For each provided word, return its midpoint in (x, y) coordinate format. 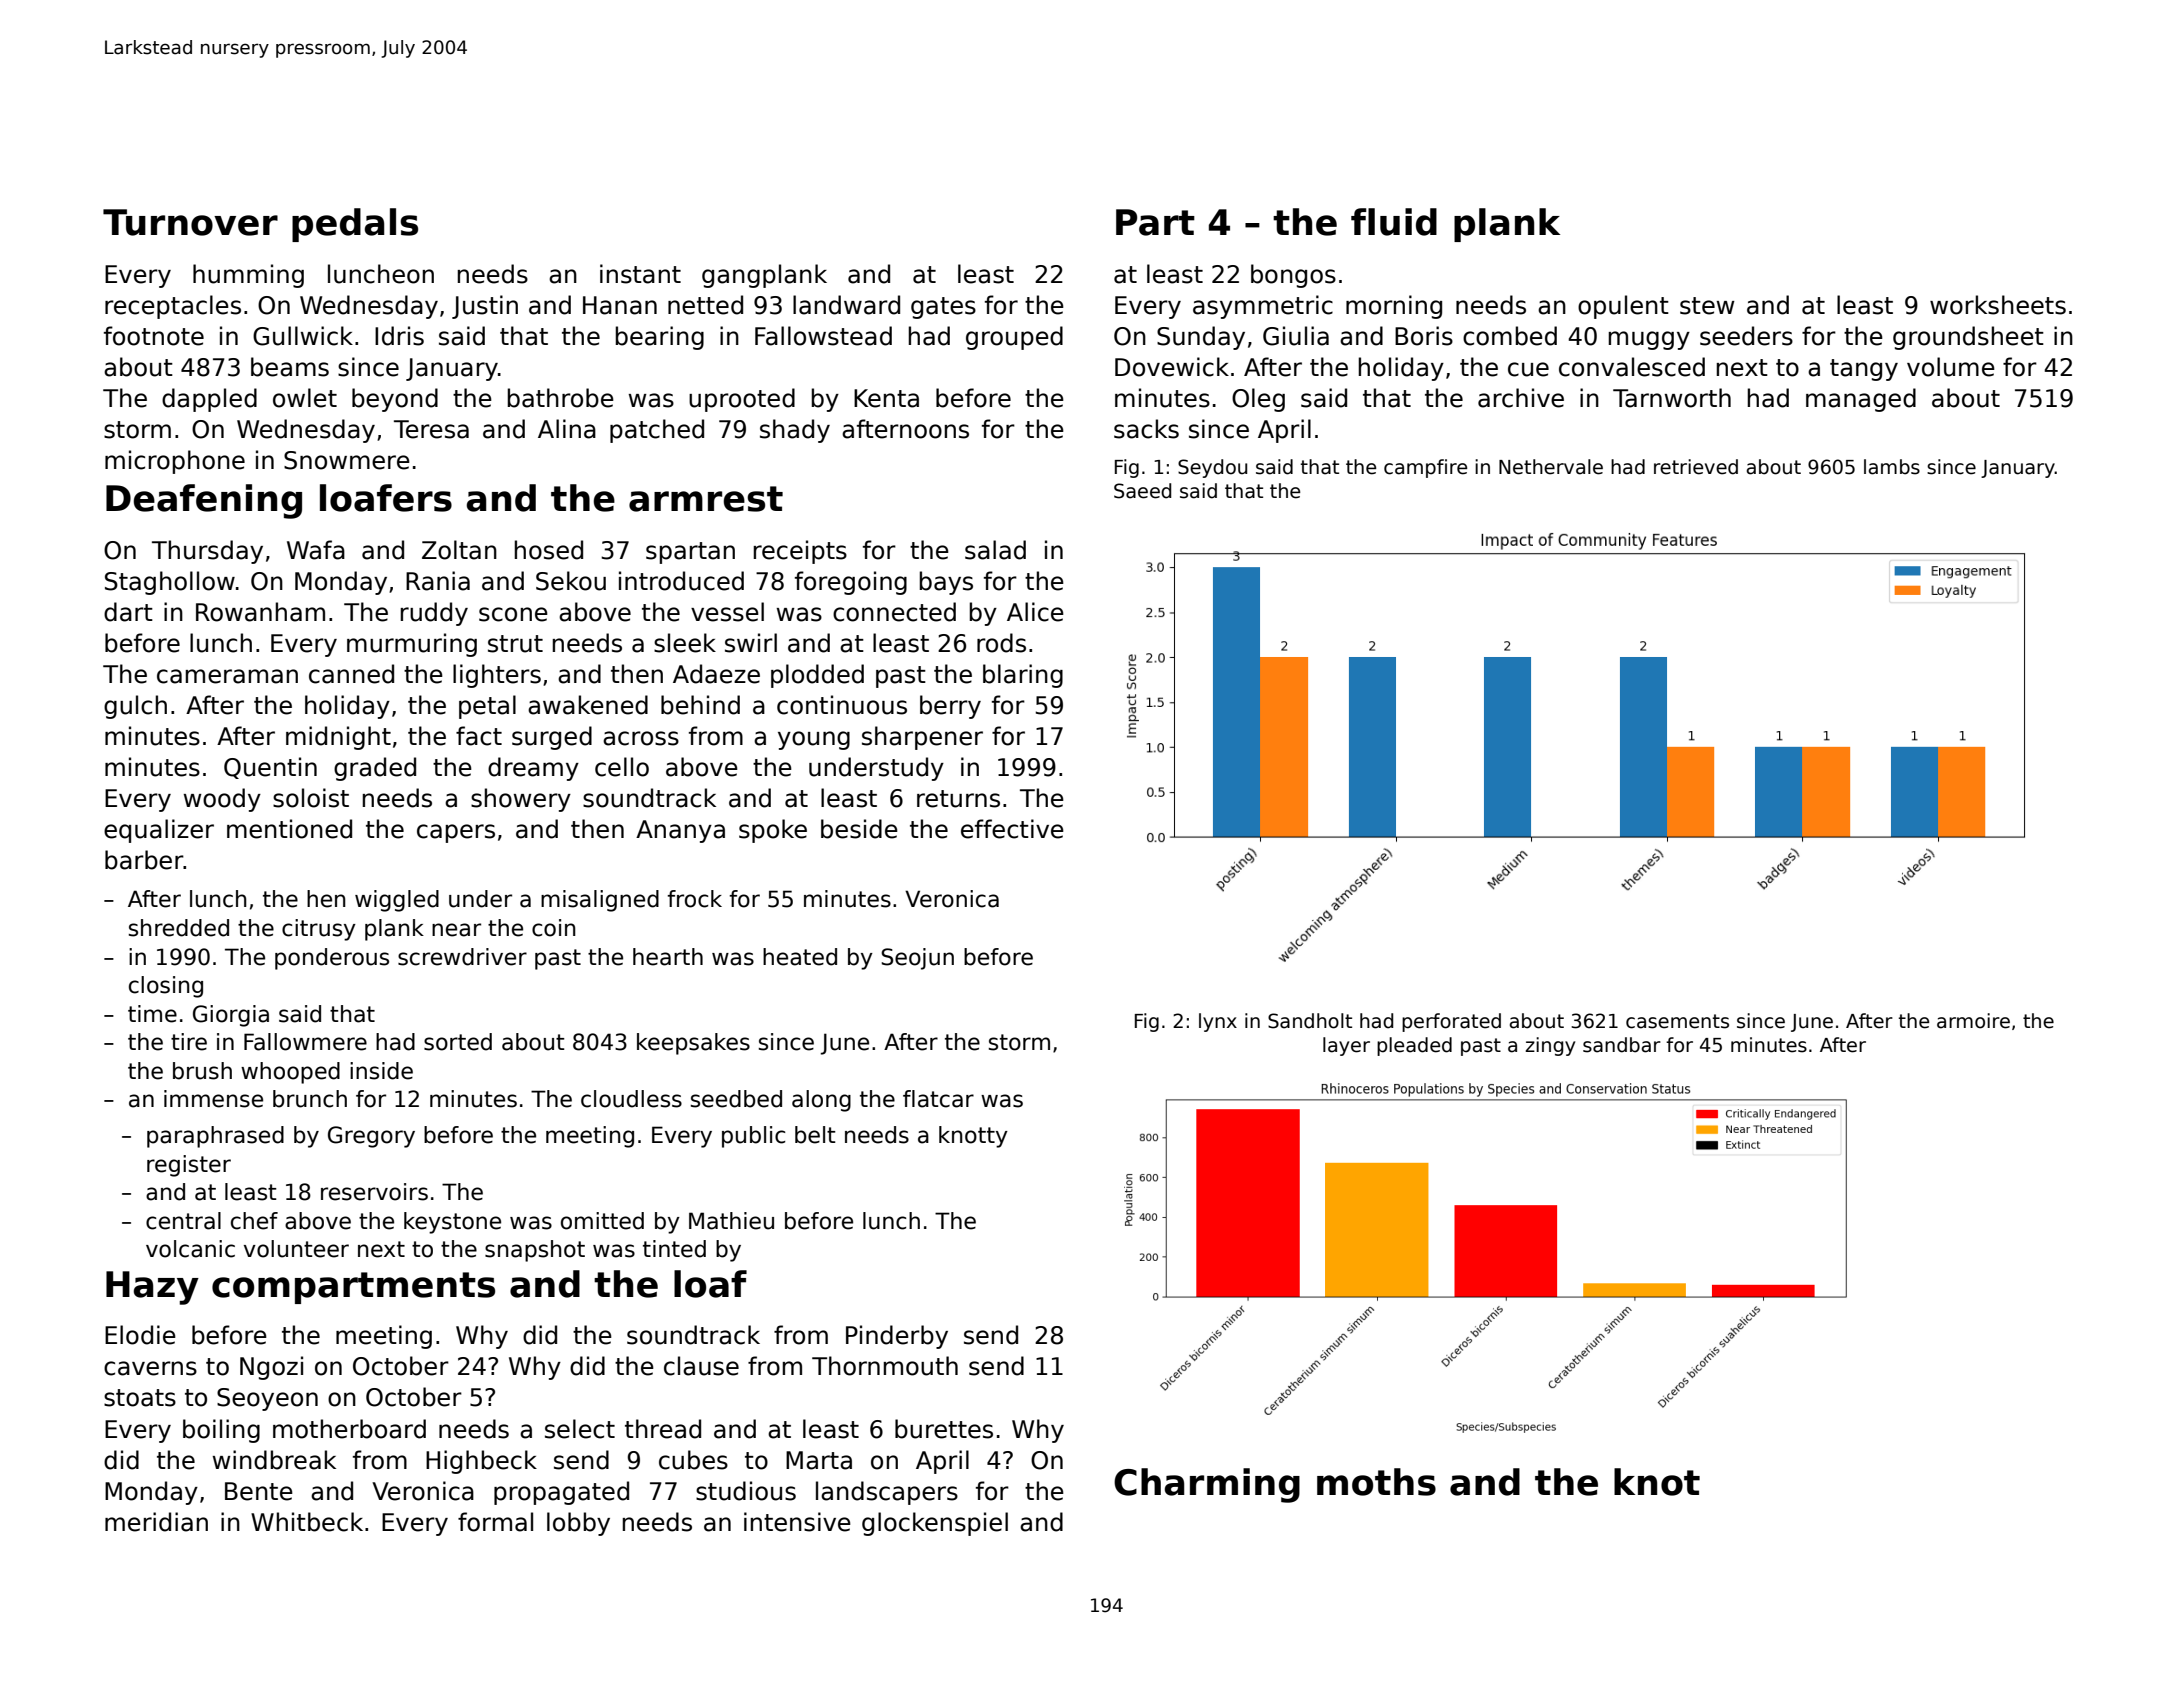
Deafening (204, 501)
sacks (1146, 429)
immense (213, 1099)
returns (958, 799)
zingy (1550, 1046)
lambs (1892, 467)
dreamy (533, 769)
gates (943, 308)
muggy (1649, 340)
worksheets (1998, 305)
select (580, 1429)
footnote (154, 336)
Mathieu (731, 1221)
